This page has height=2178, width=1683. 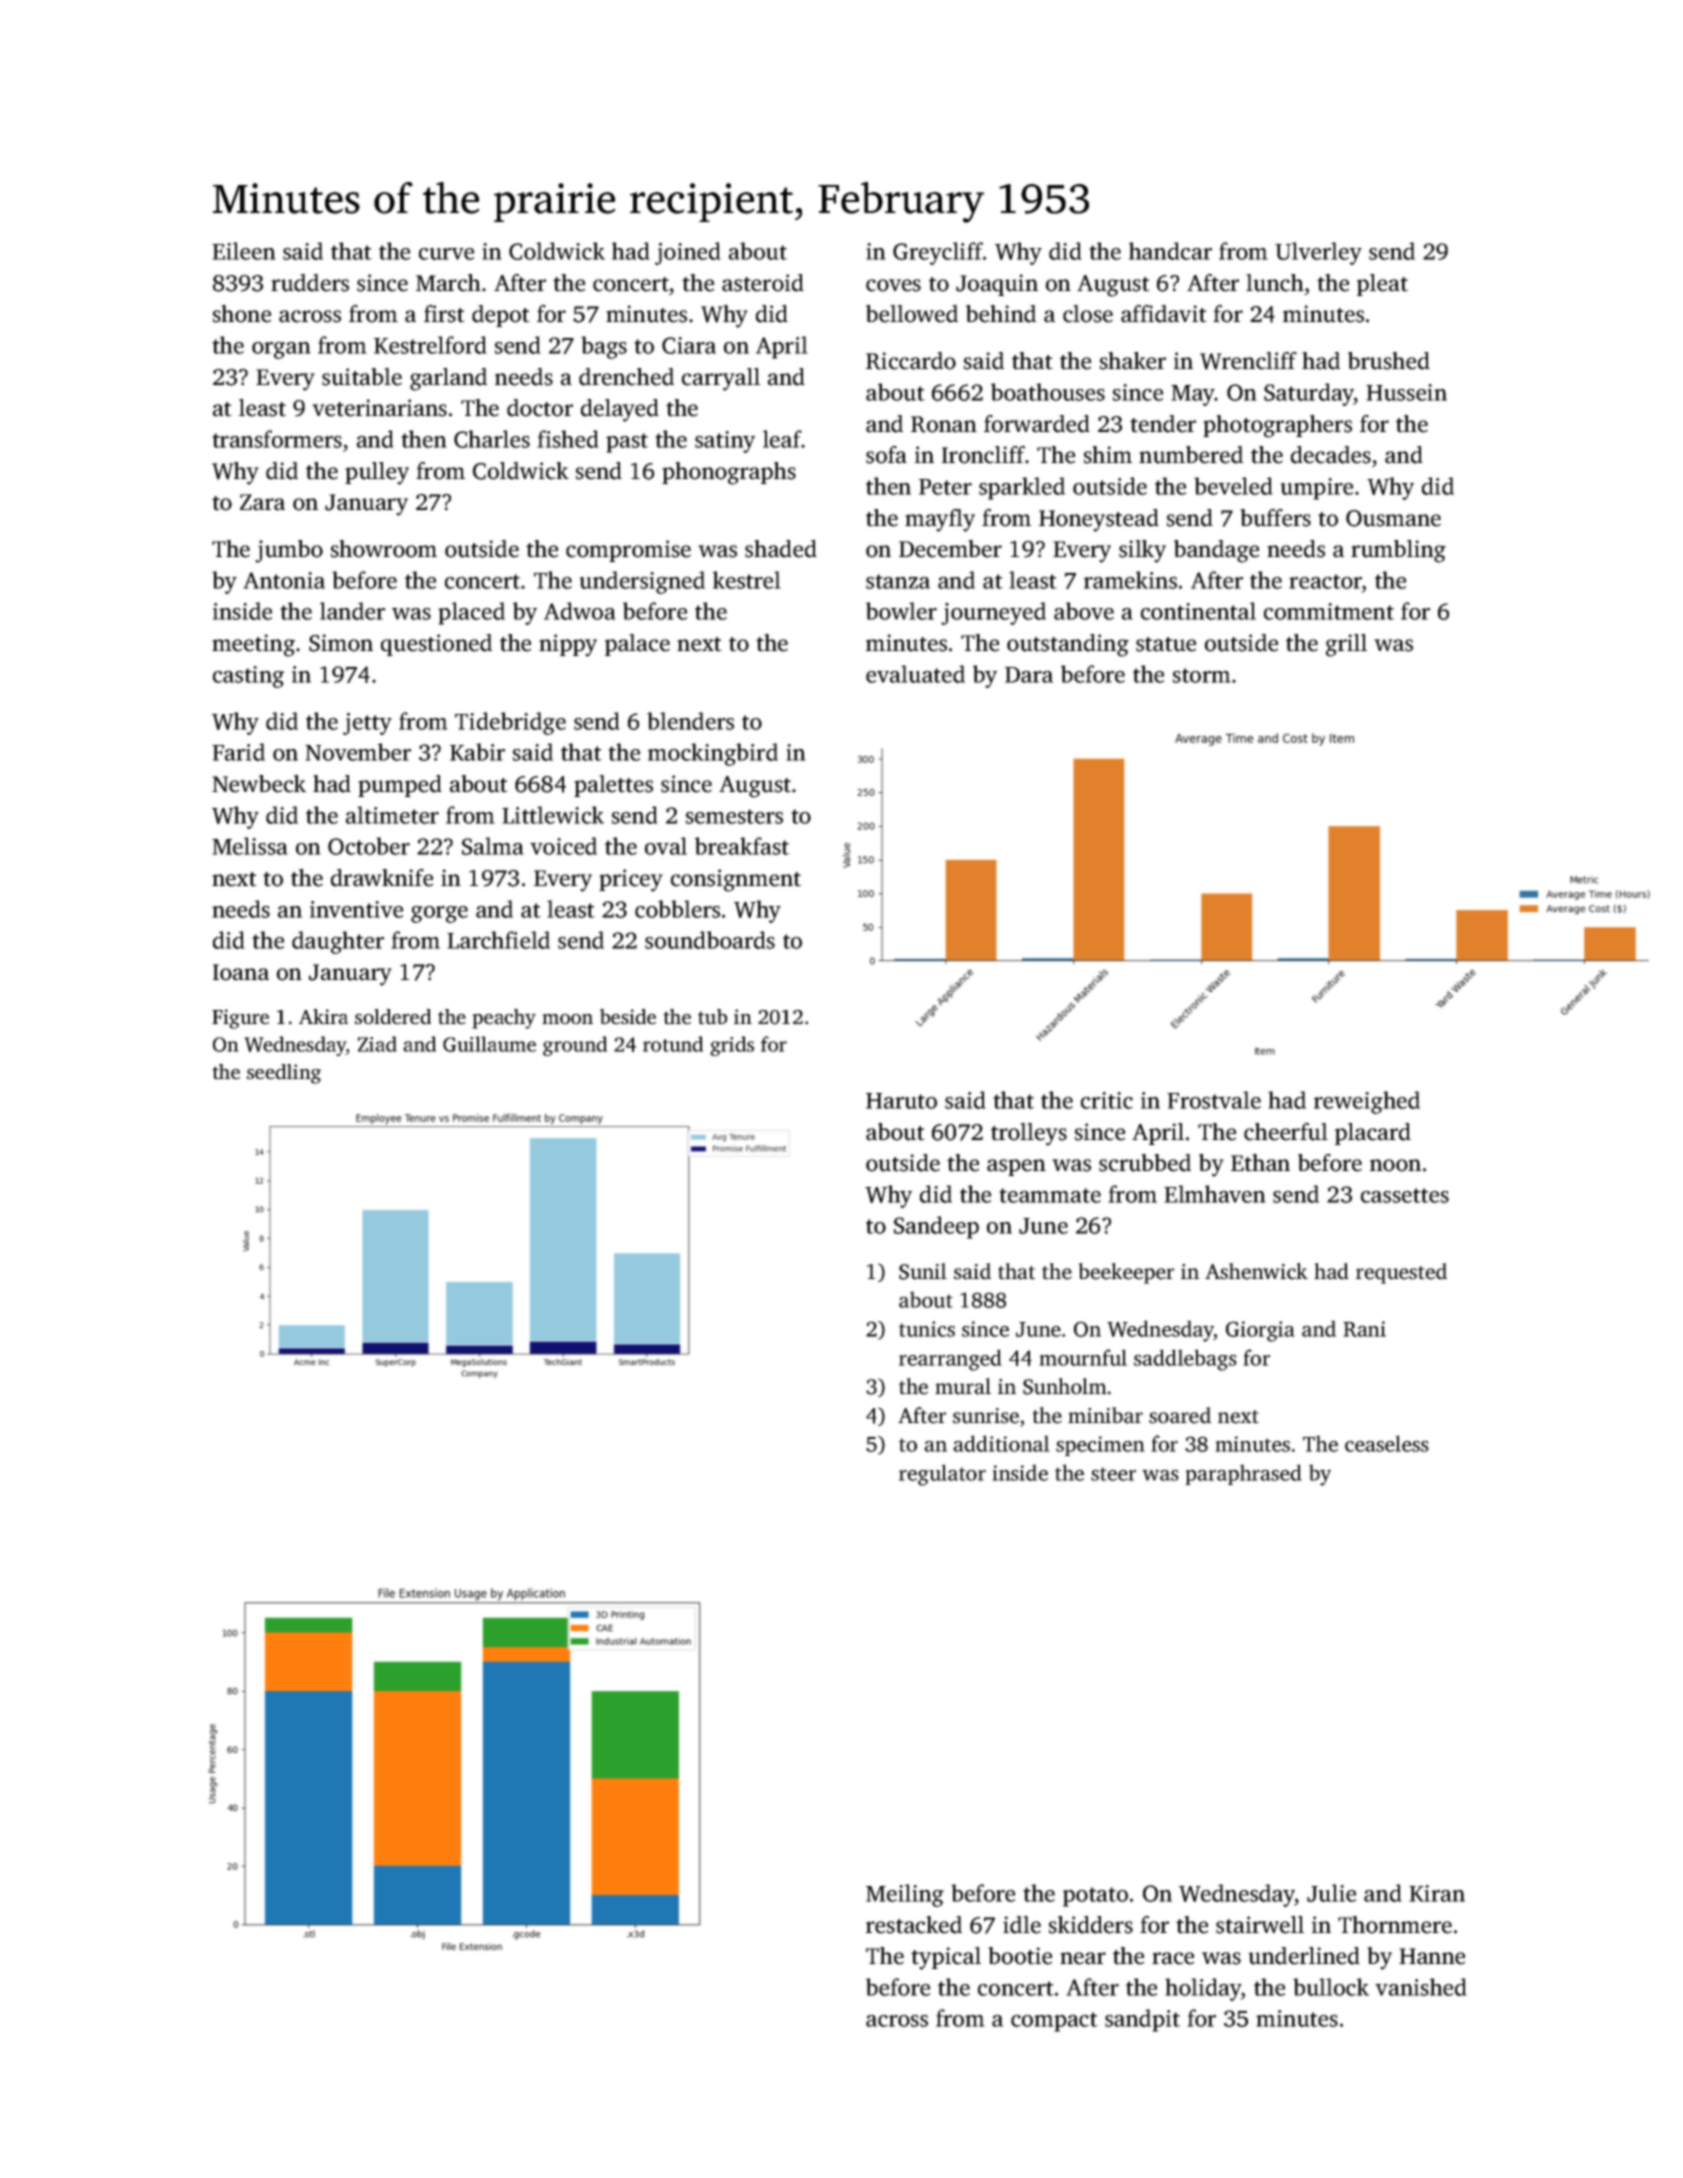 I want to click on Meiling, so click(x=905, y=1895).
